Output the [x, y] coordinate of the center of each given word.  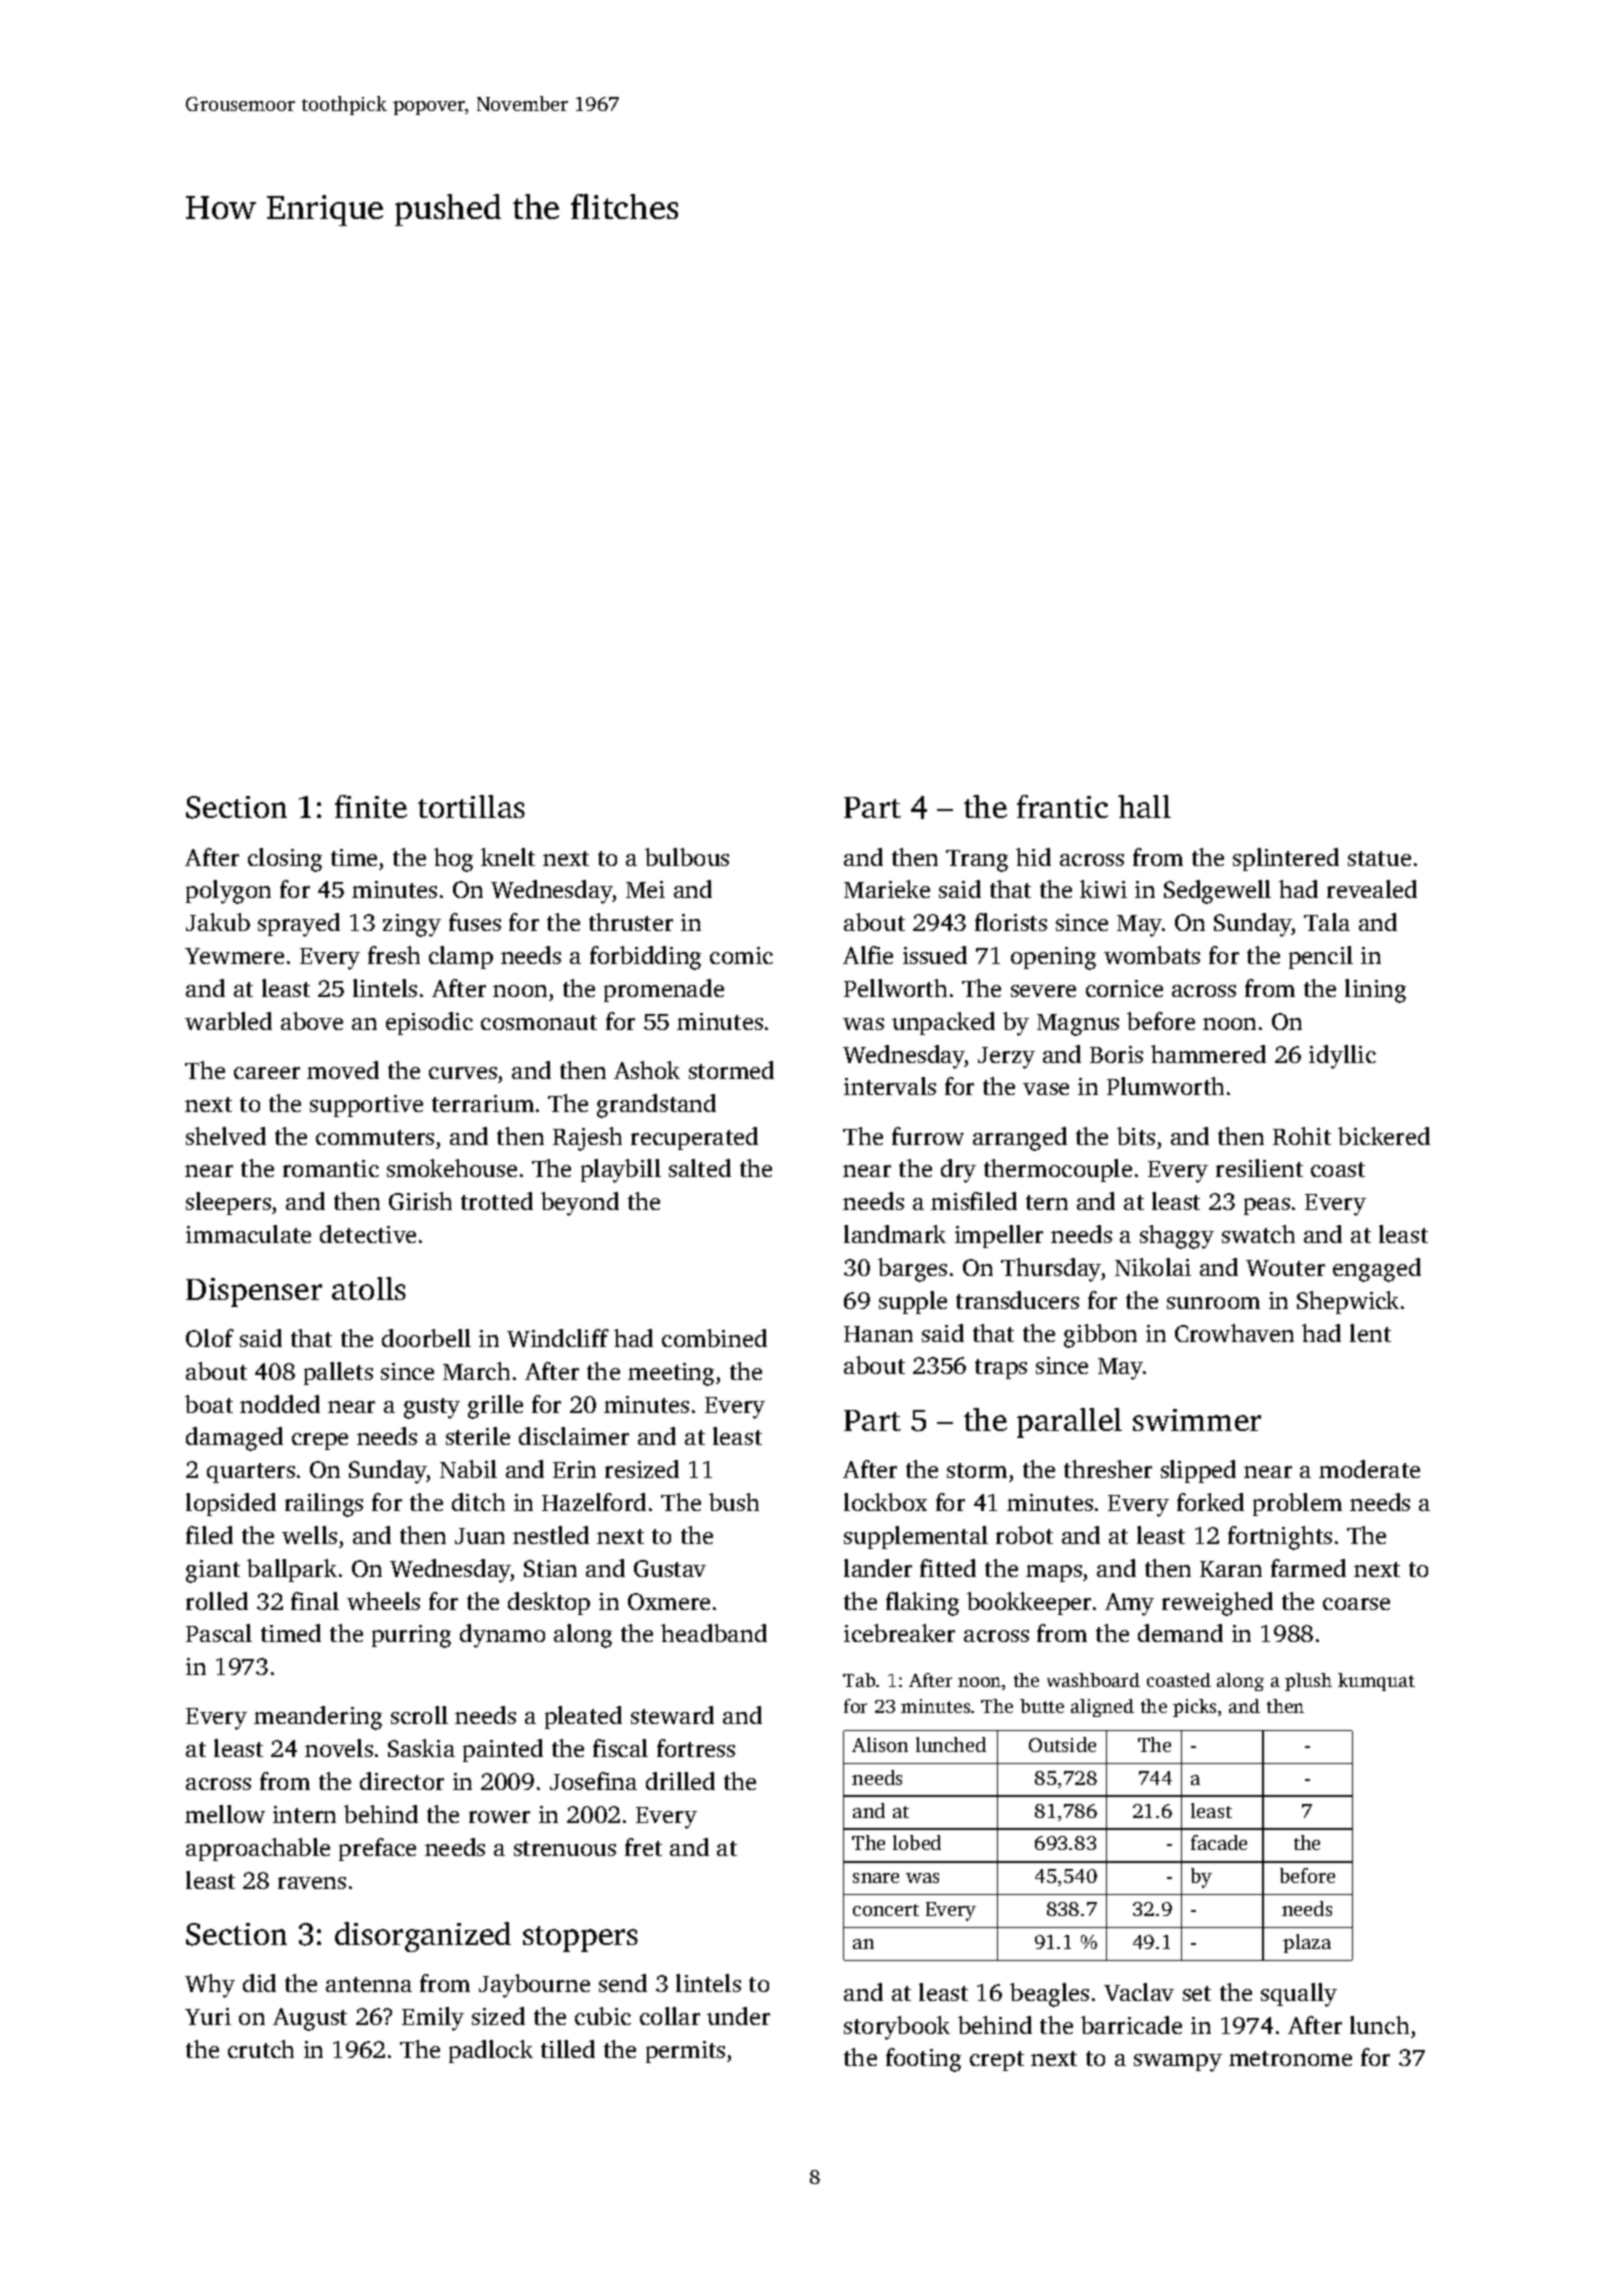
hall [1144, 806]
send [623, 1983]
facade [1219, 1842]
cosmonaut [539, 1022]
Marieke [887, 889]
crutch [261, 2049]
